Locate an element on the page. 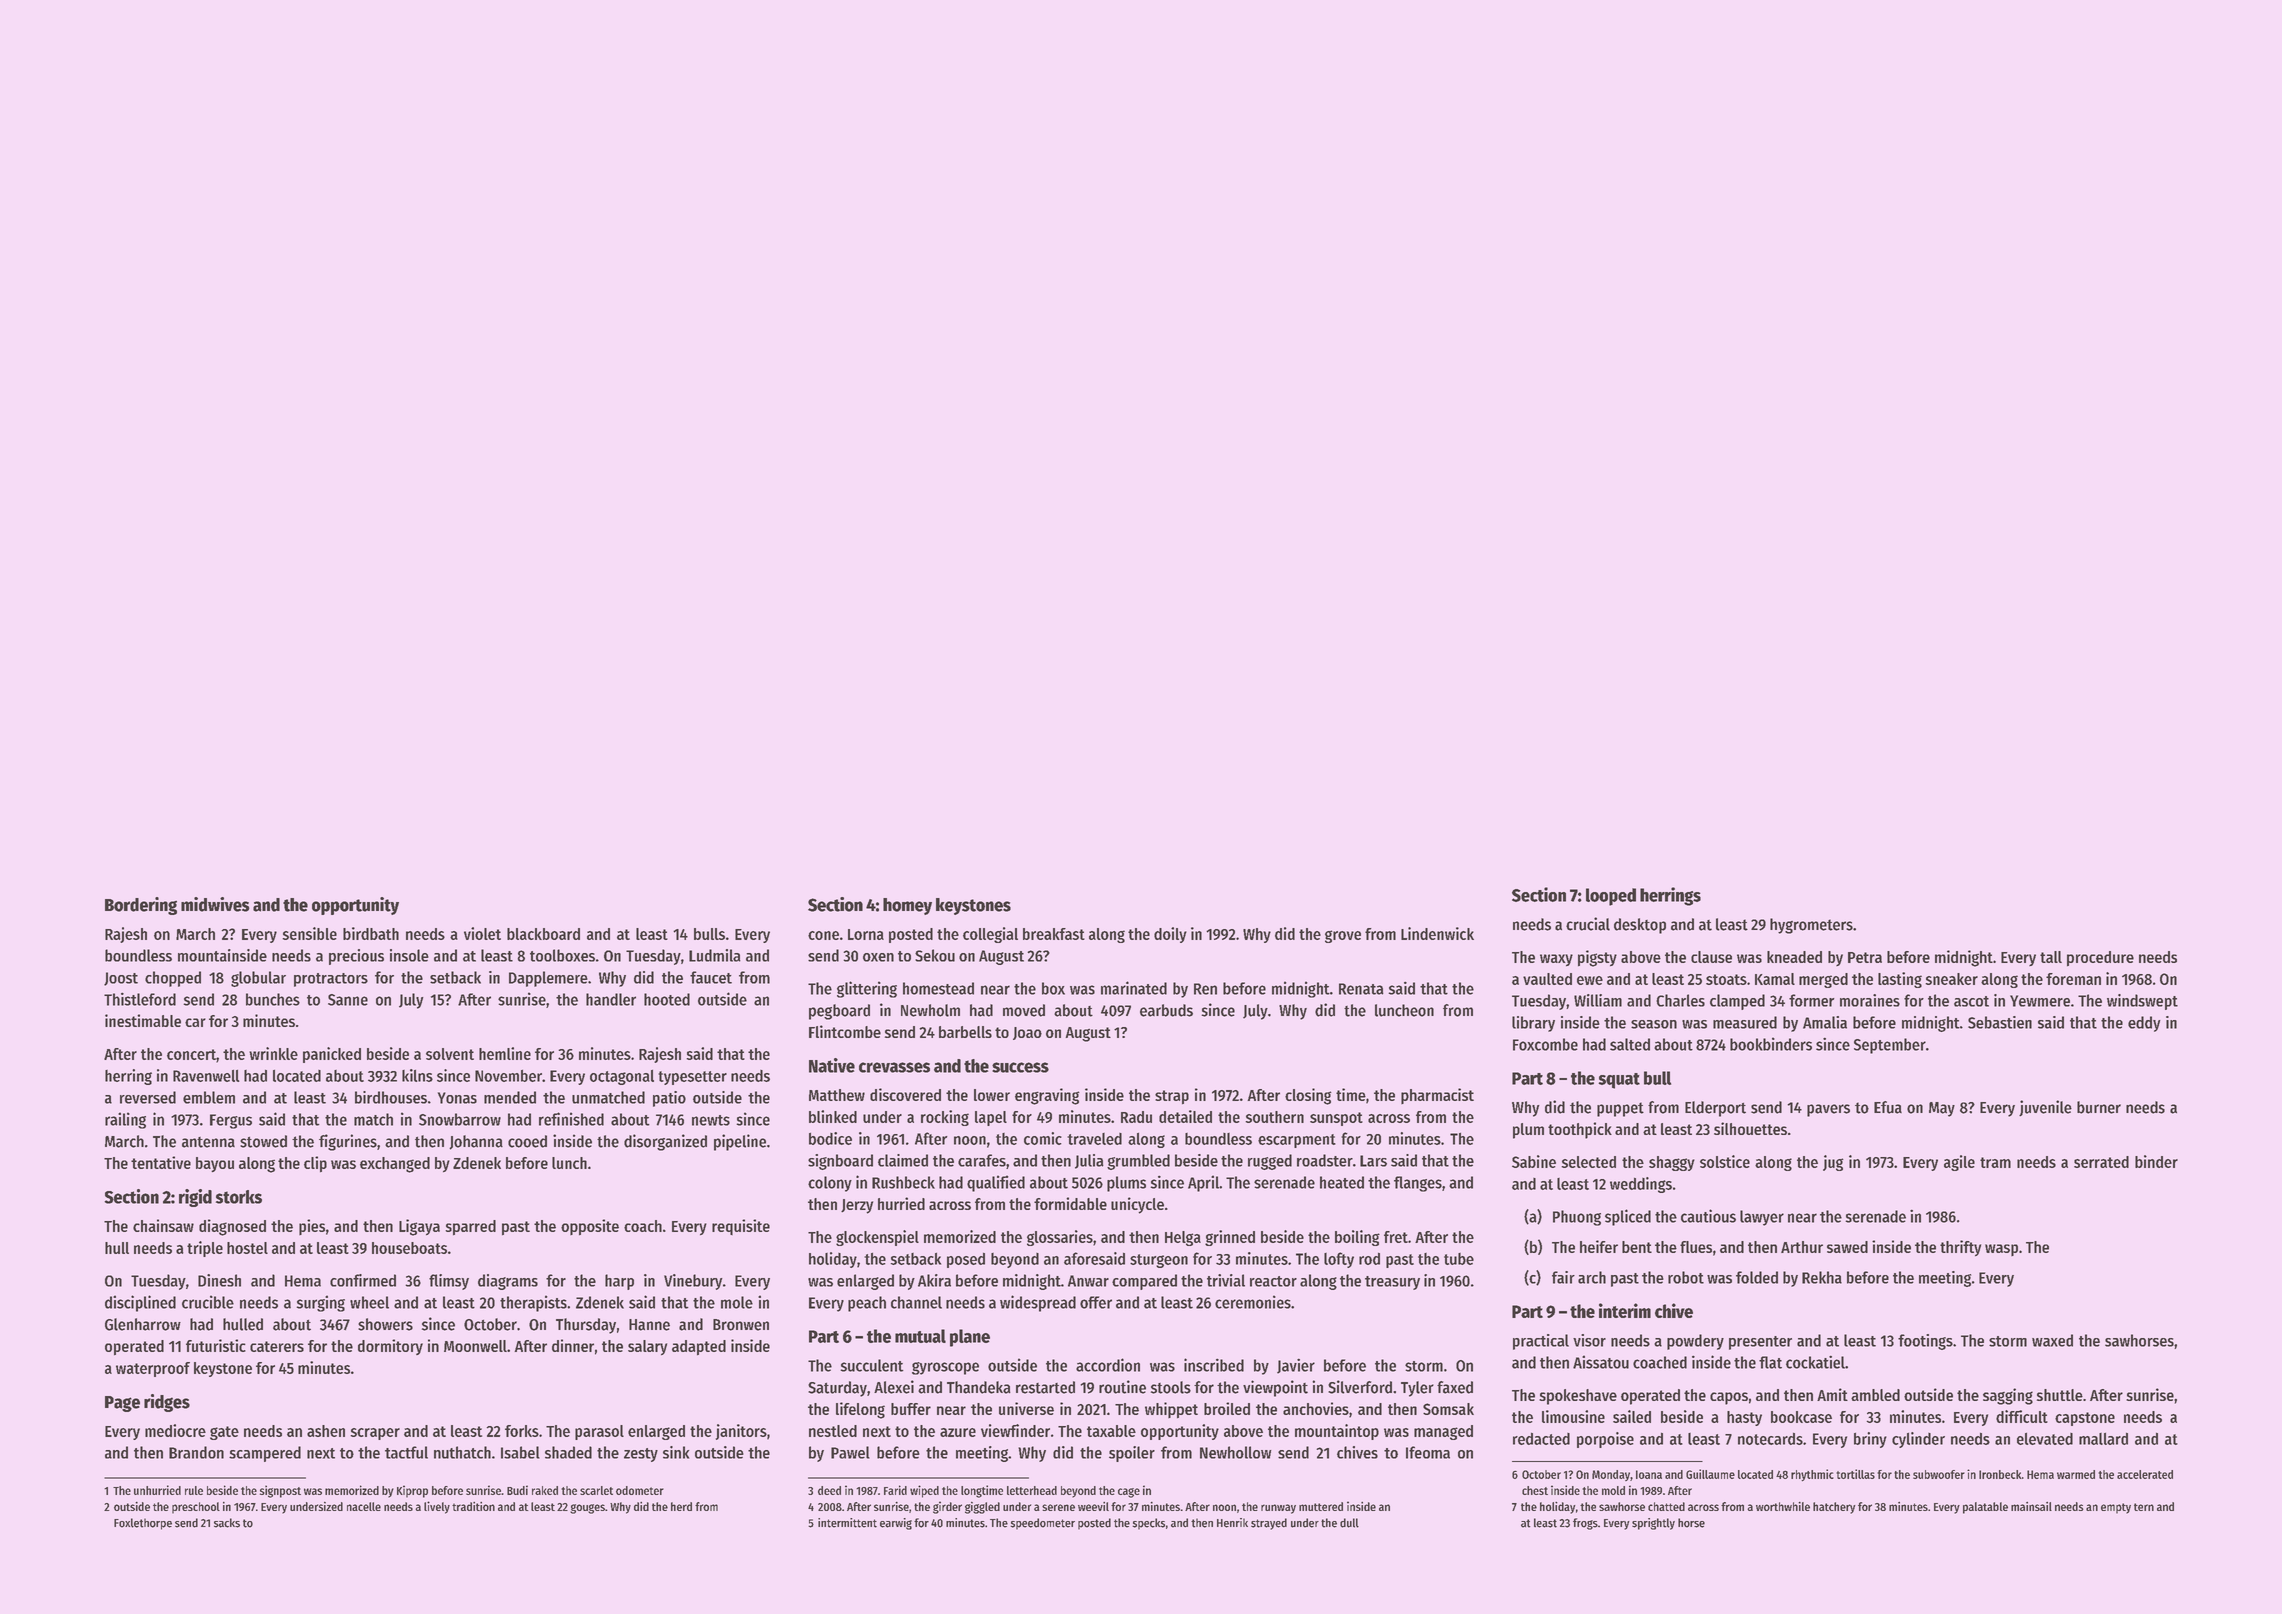  hemline is located at coordinates (505, 1053).
